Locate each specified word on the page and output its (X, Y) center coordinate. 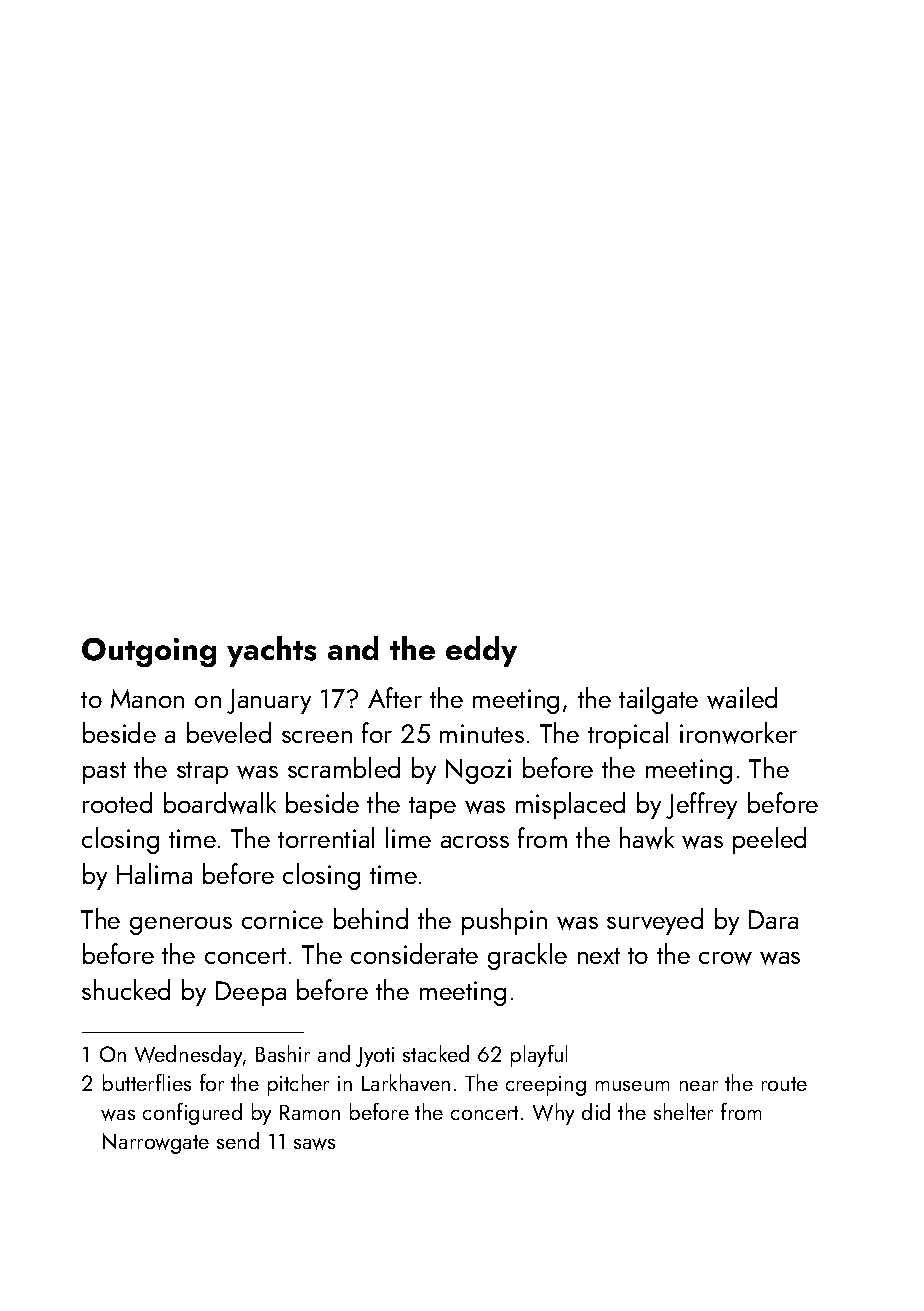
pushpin (504, 921)
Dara (773, 919)
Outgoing (149, 652)
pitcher (298, 1085)
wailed (742, 698)
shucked (126, 989)
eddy (481, 651)
